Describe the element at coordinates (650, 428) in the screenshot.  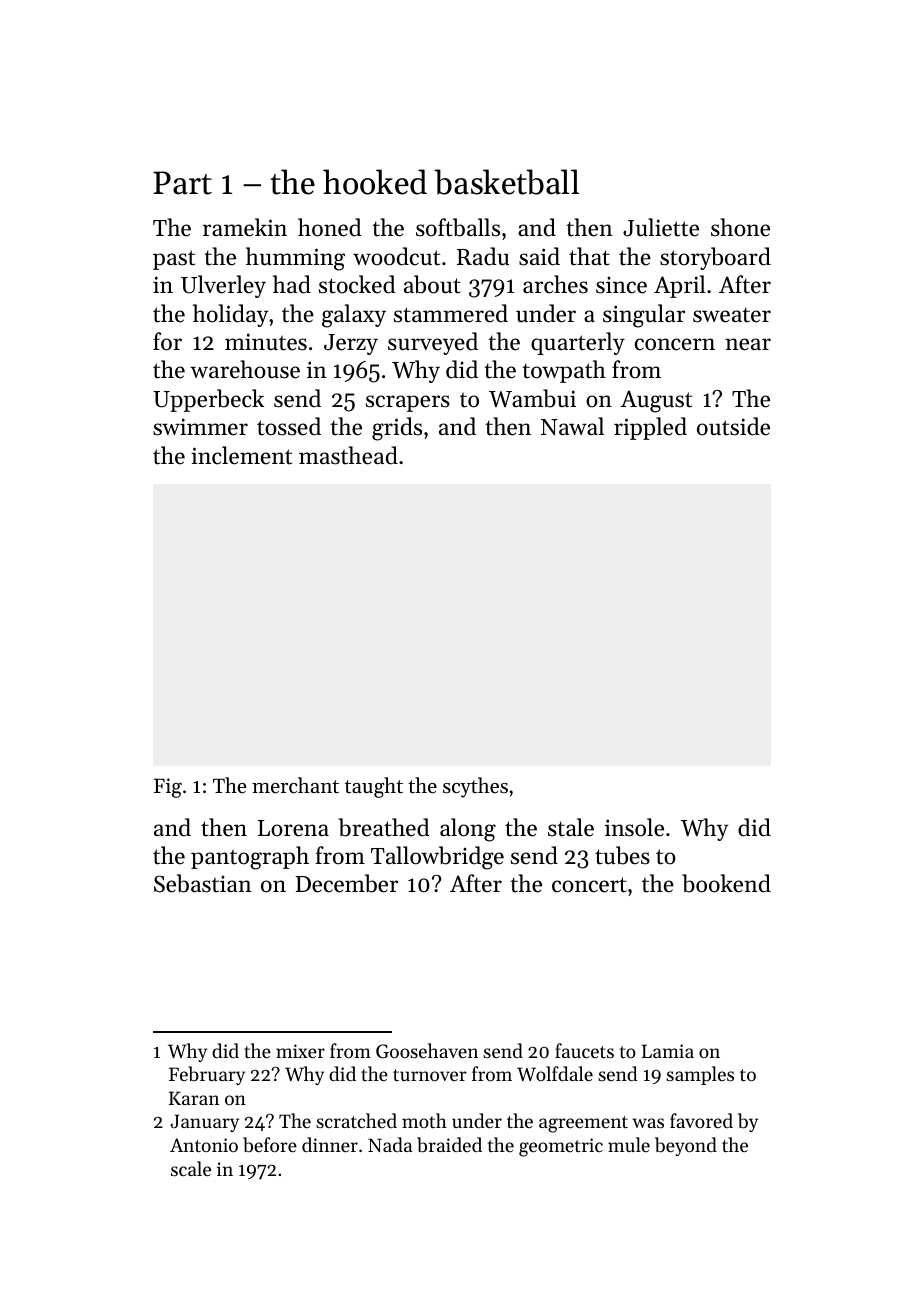
I see `rippled` at that location.
